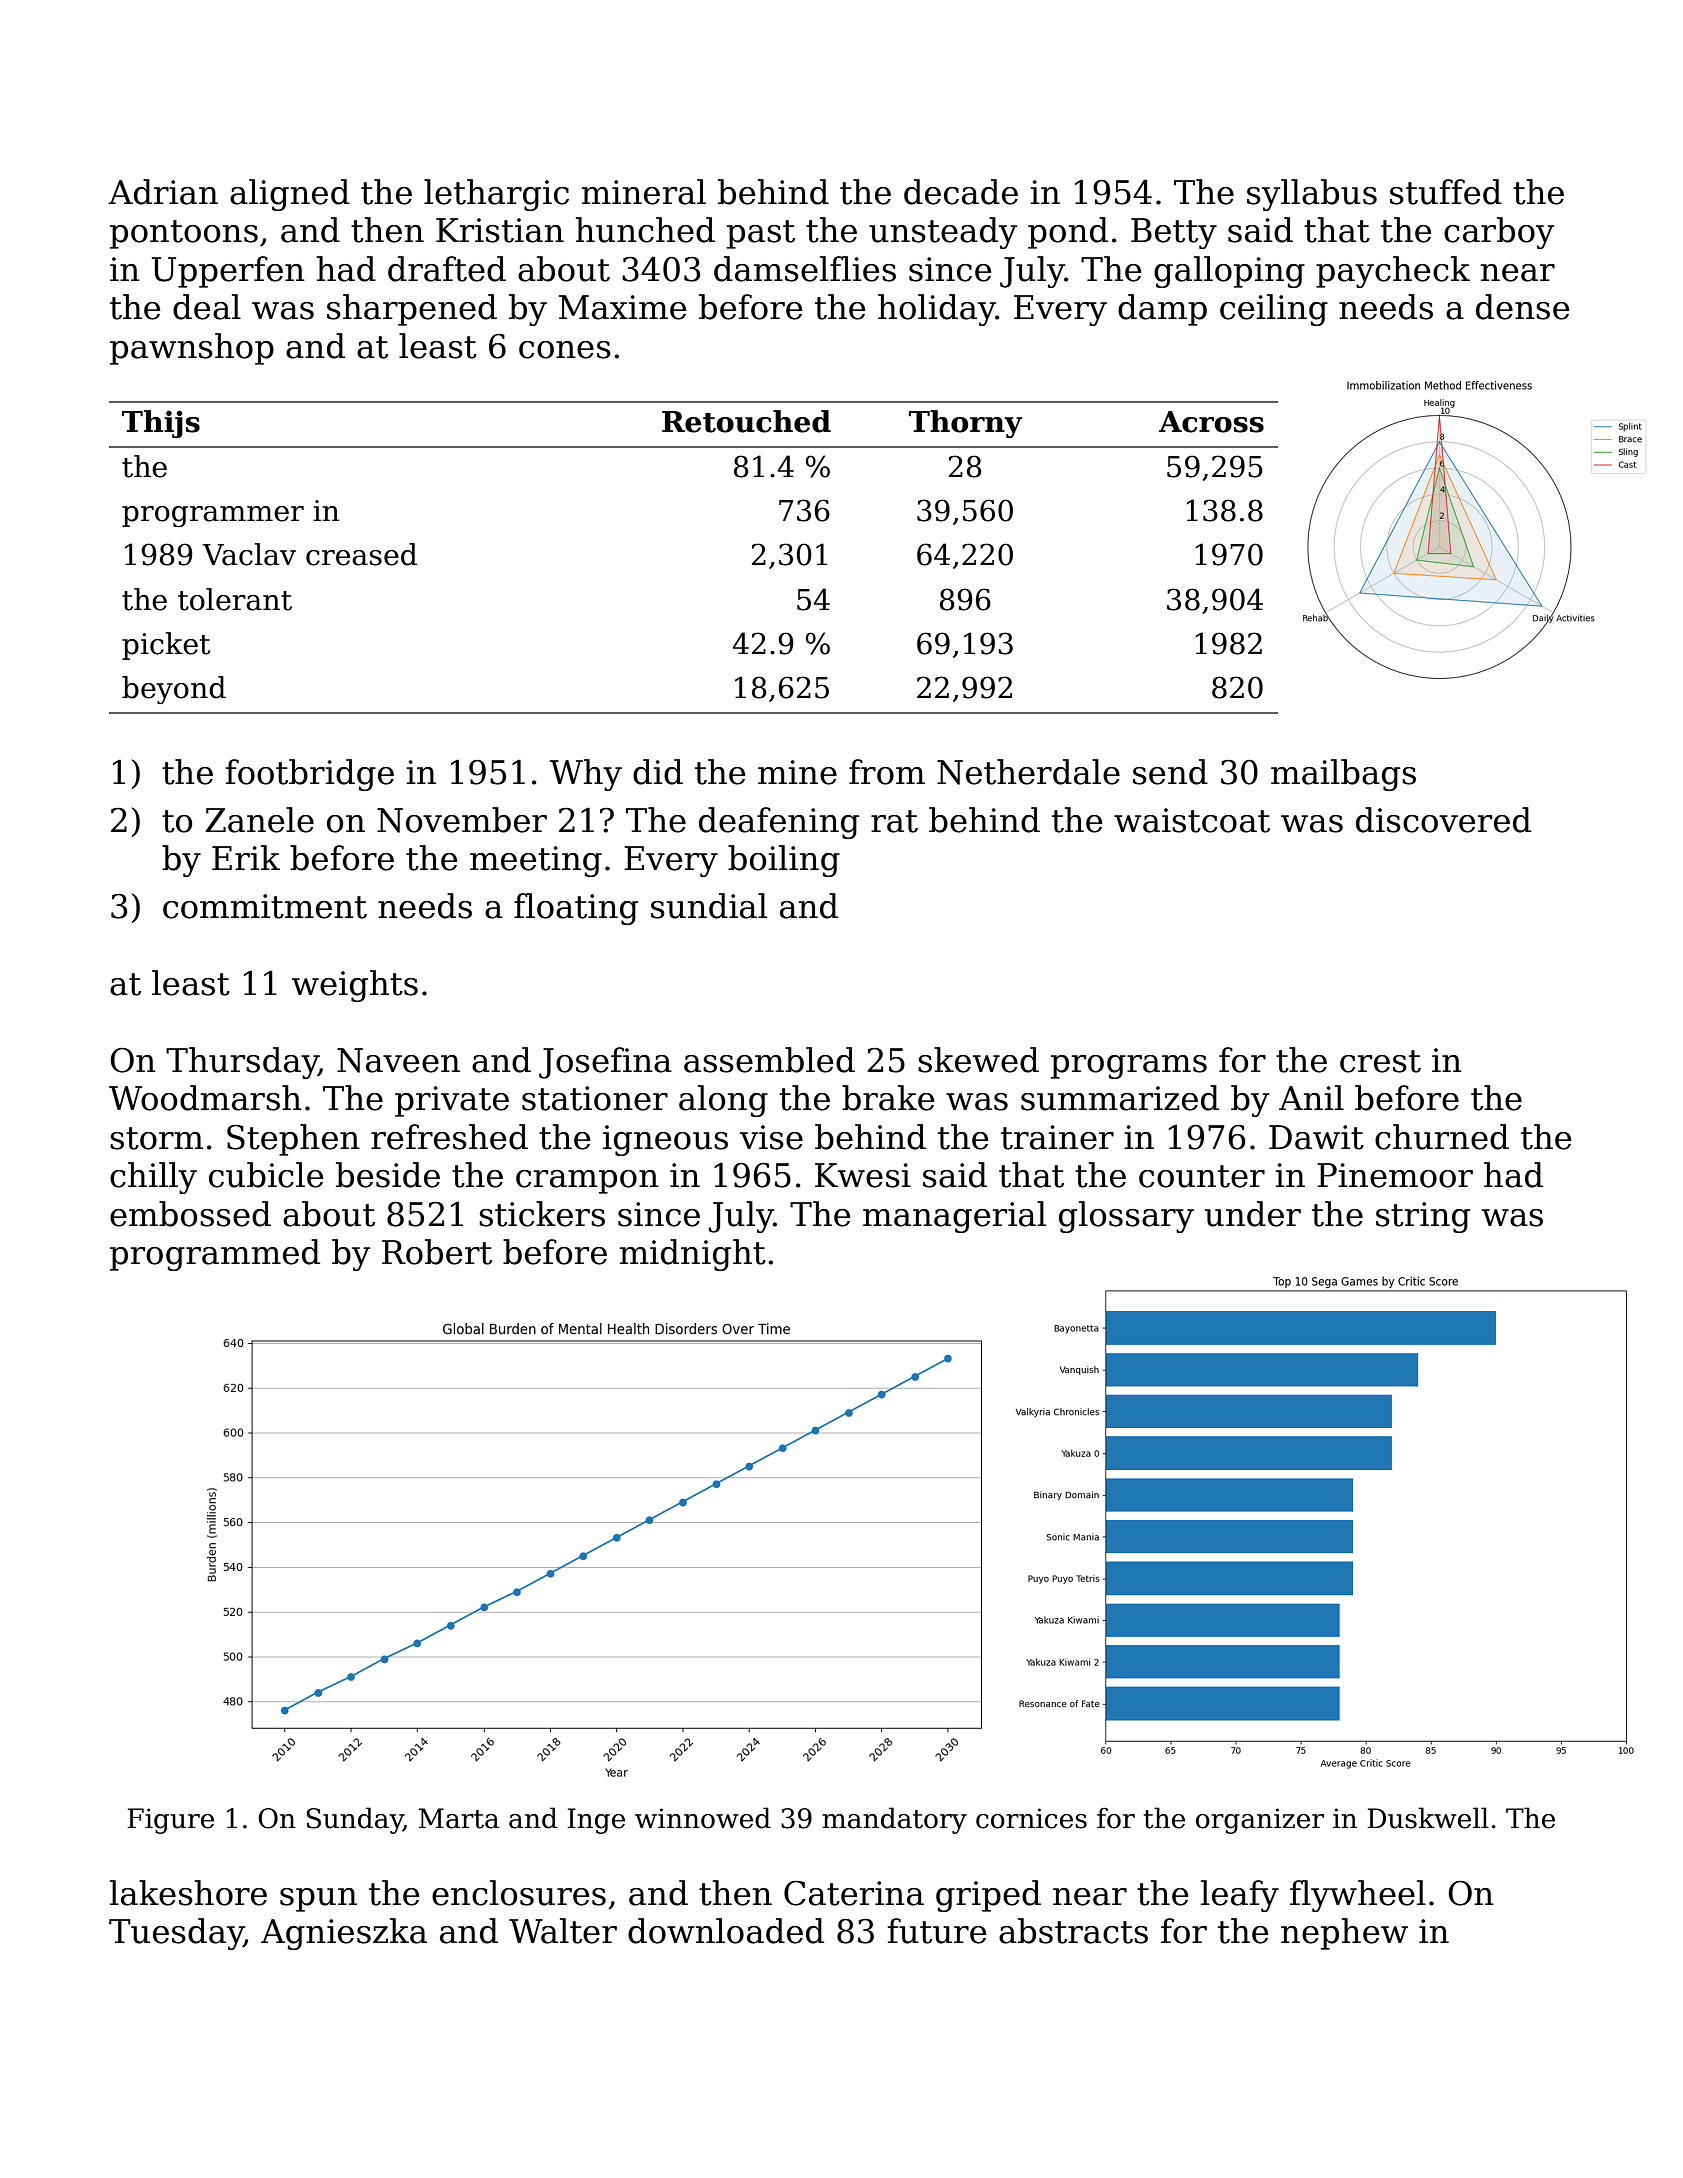 The width and height of the screenshot is (1683, 2178). What do you see at coordinates (153, 1178) in the screenshot?
I see `chilly` at bounding box center [153, 1178].
